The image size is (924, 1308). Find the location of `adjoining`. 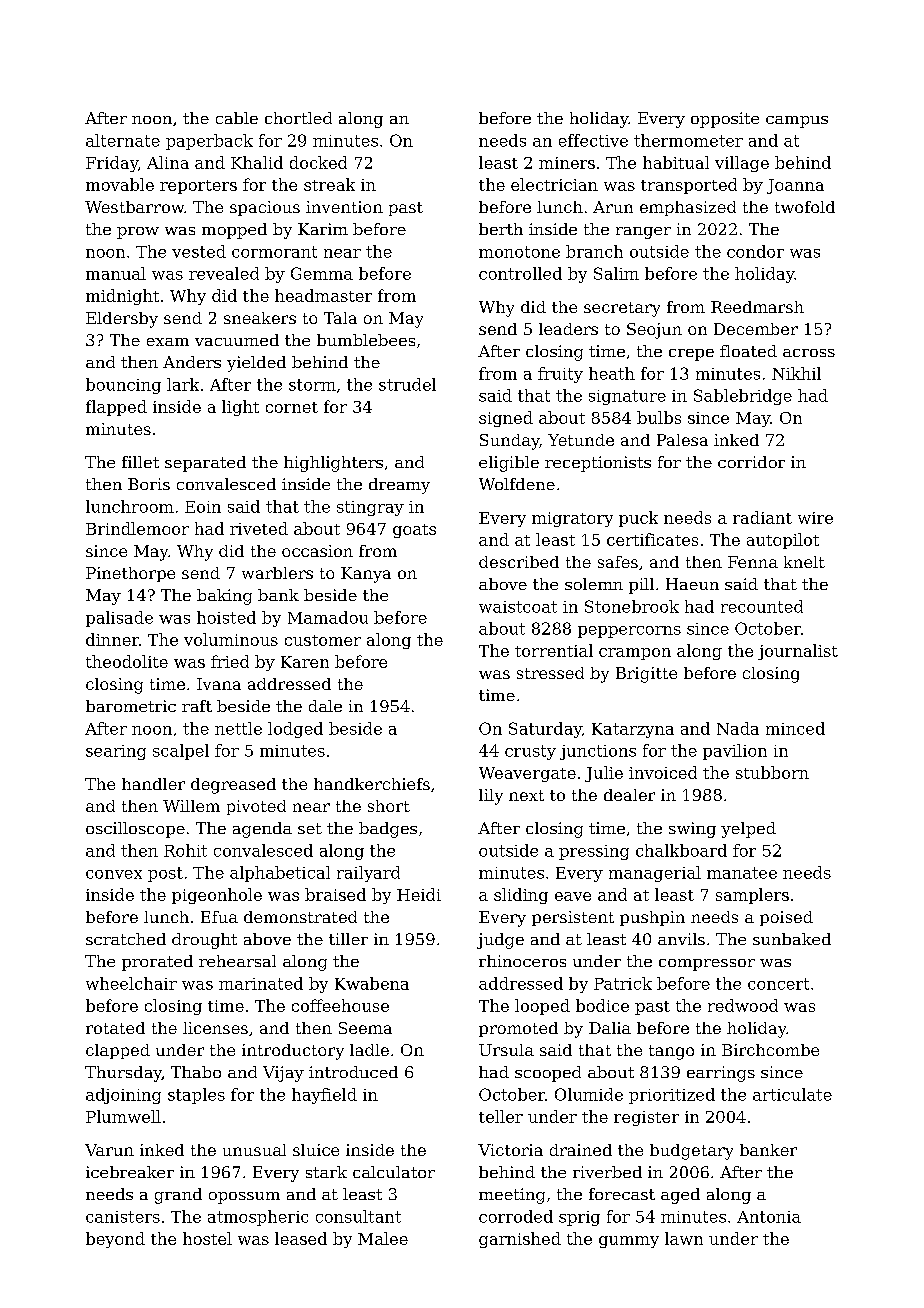

adjoining is located at coordinates (123, 1096).
